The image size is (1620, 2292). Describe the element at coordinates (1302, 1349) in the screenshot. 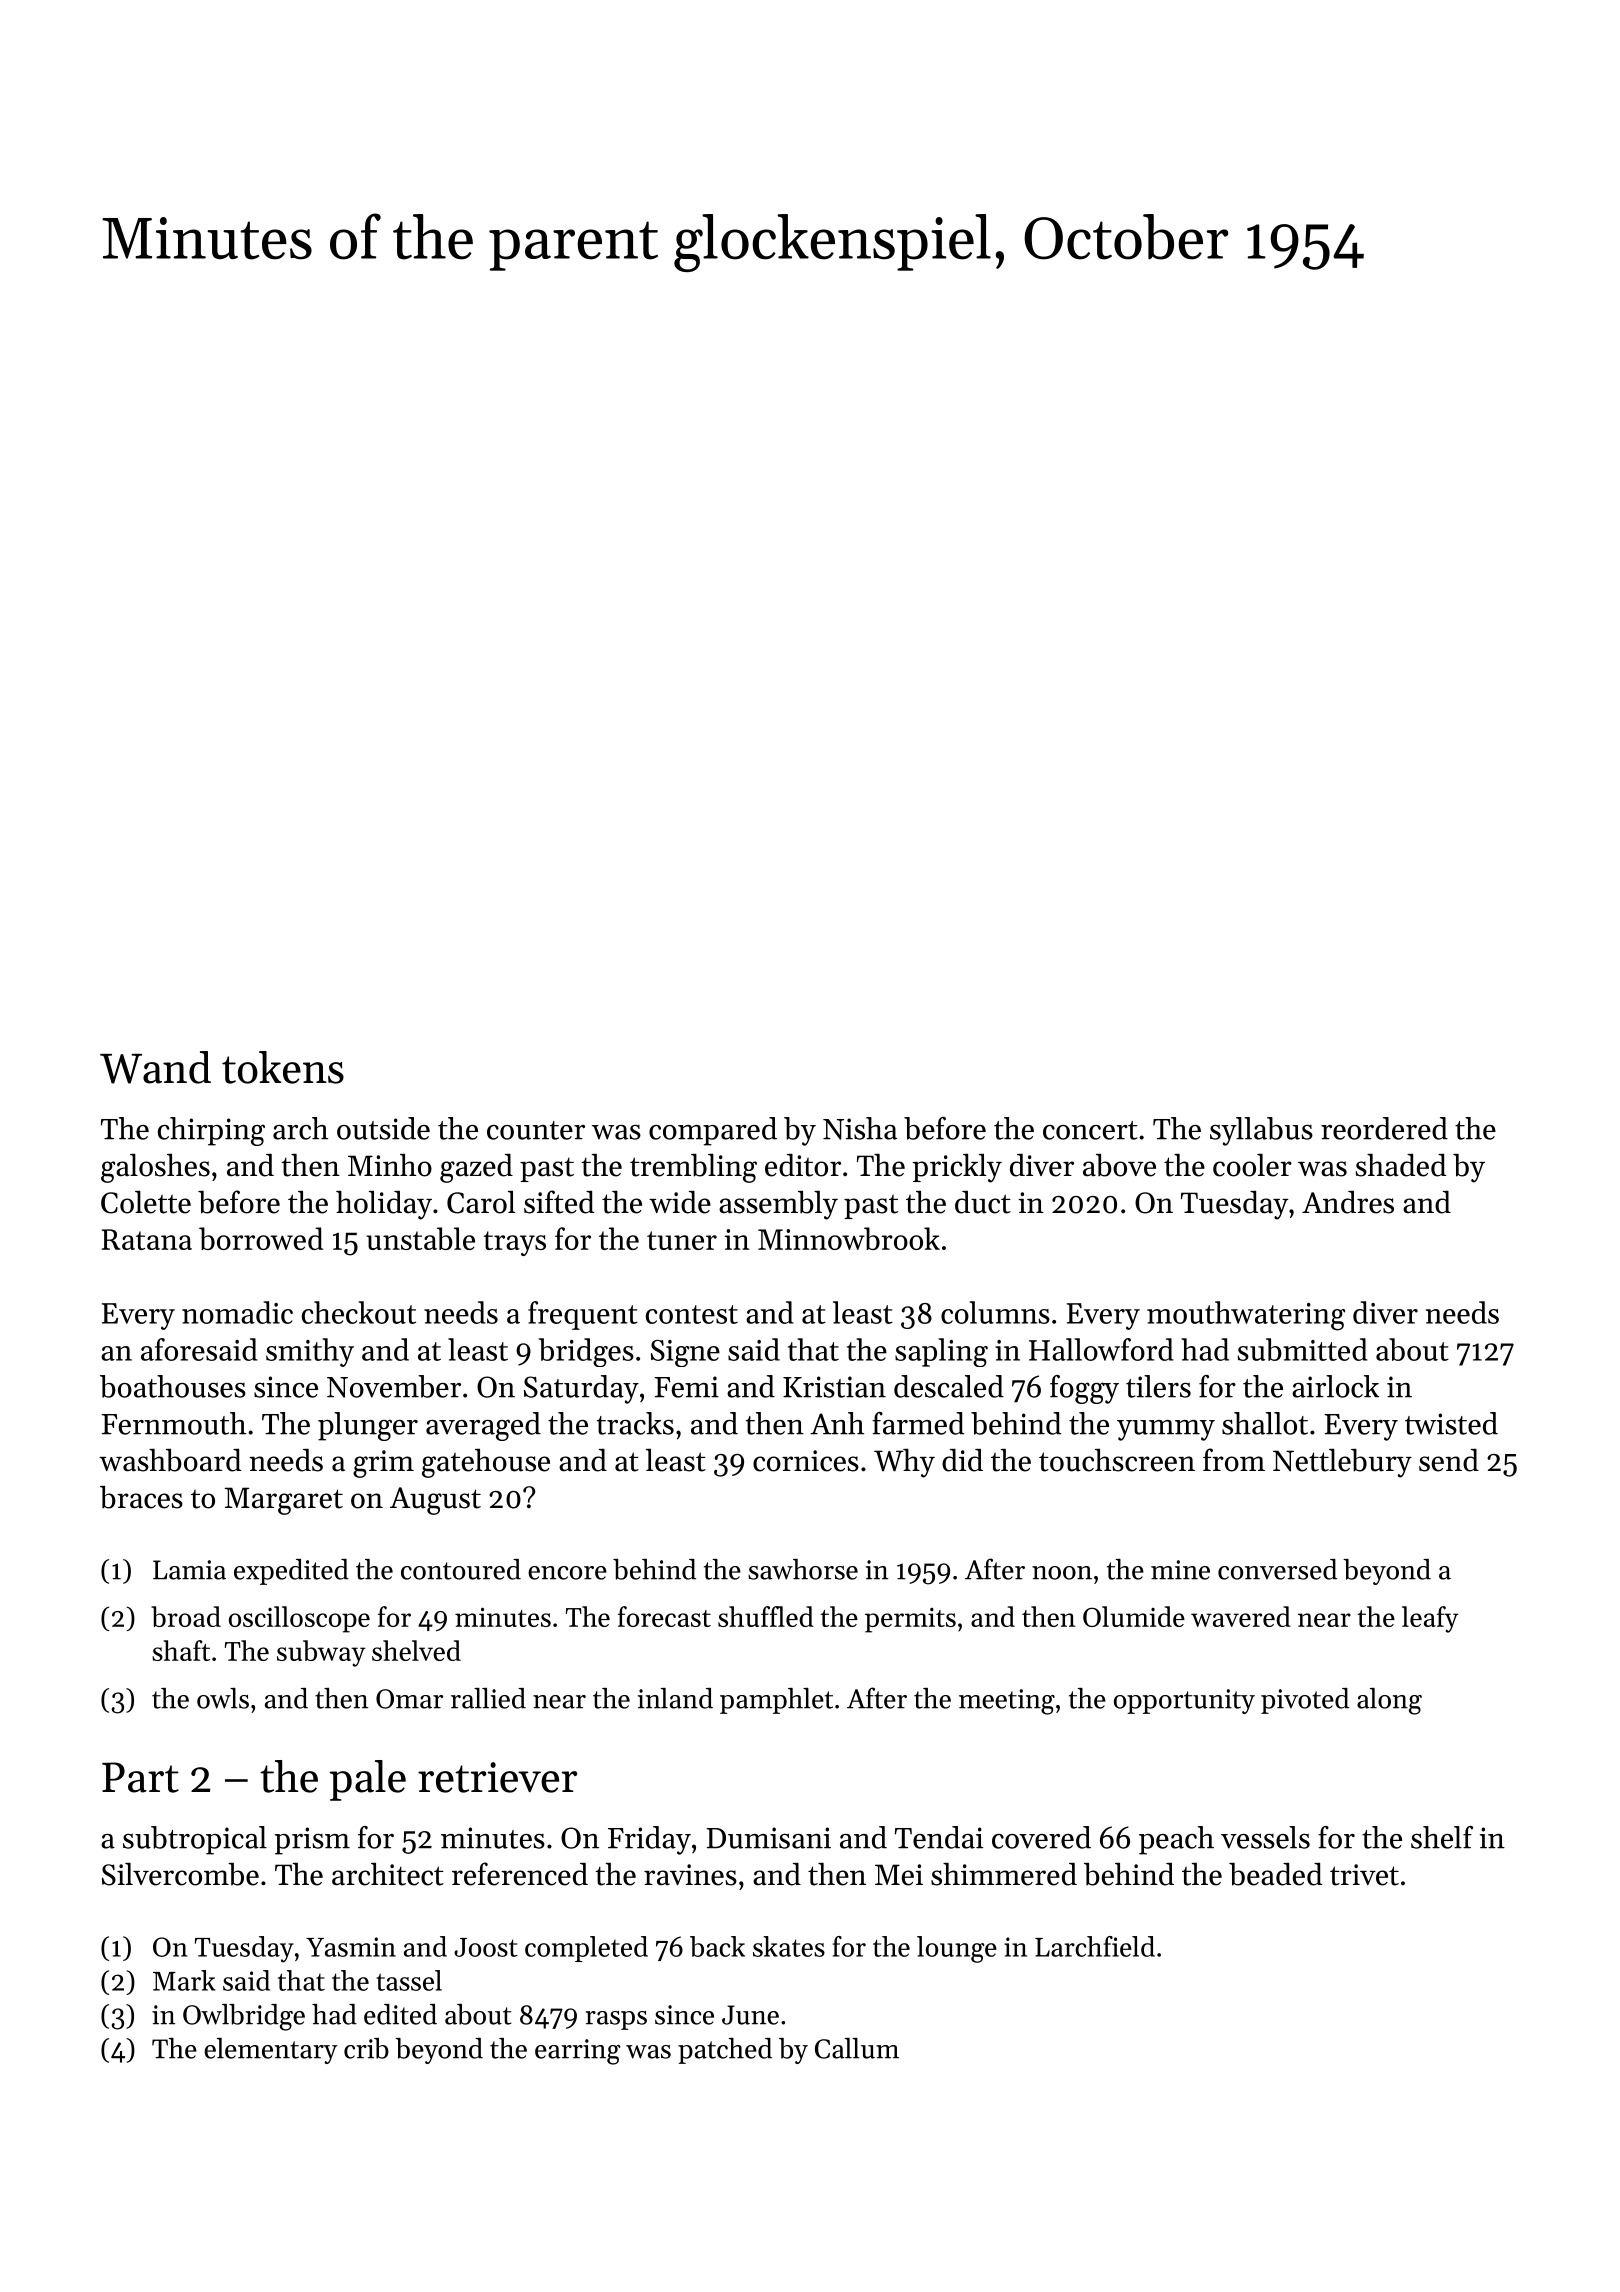

I see `submitted` at that location.
